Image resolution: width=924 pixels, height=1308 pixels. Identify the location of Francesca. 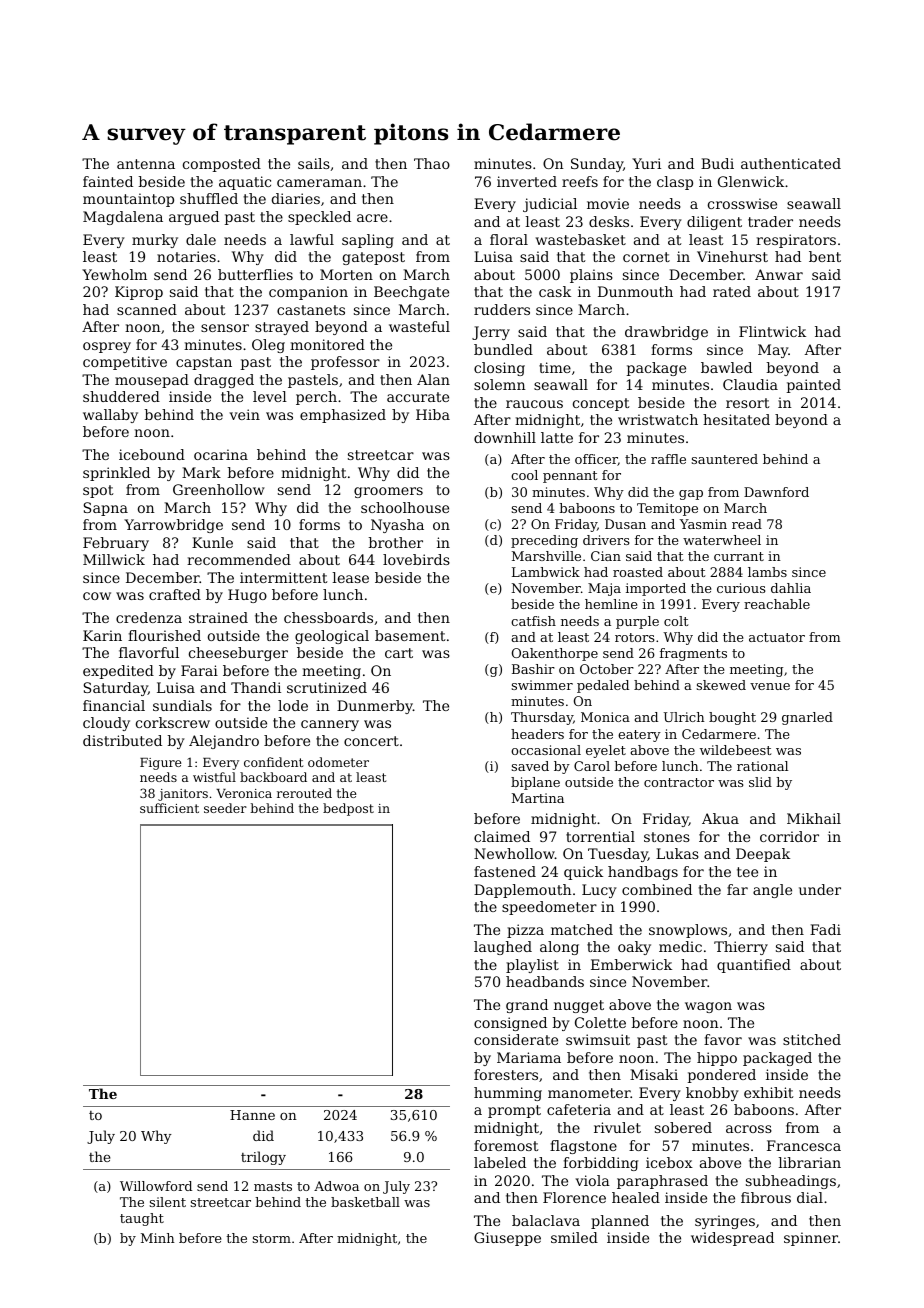
(804, 1145).
